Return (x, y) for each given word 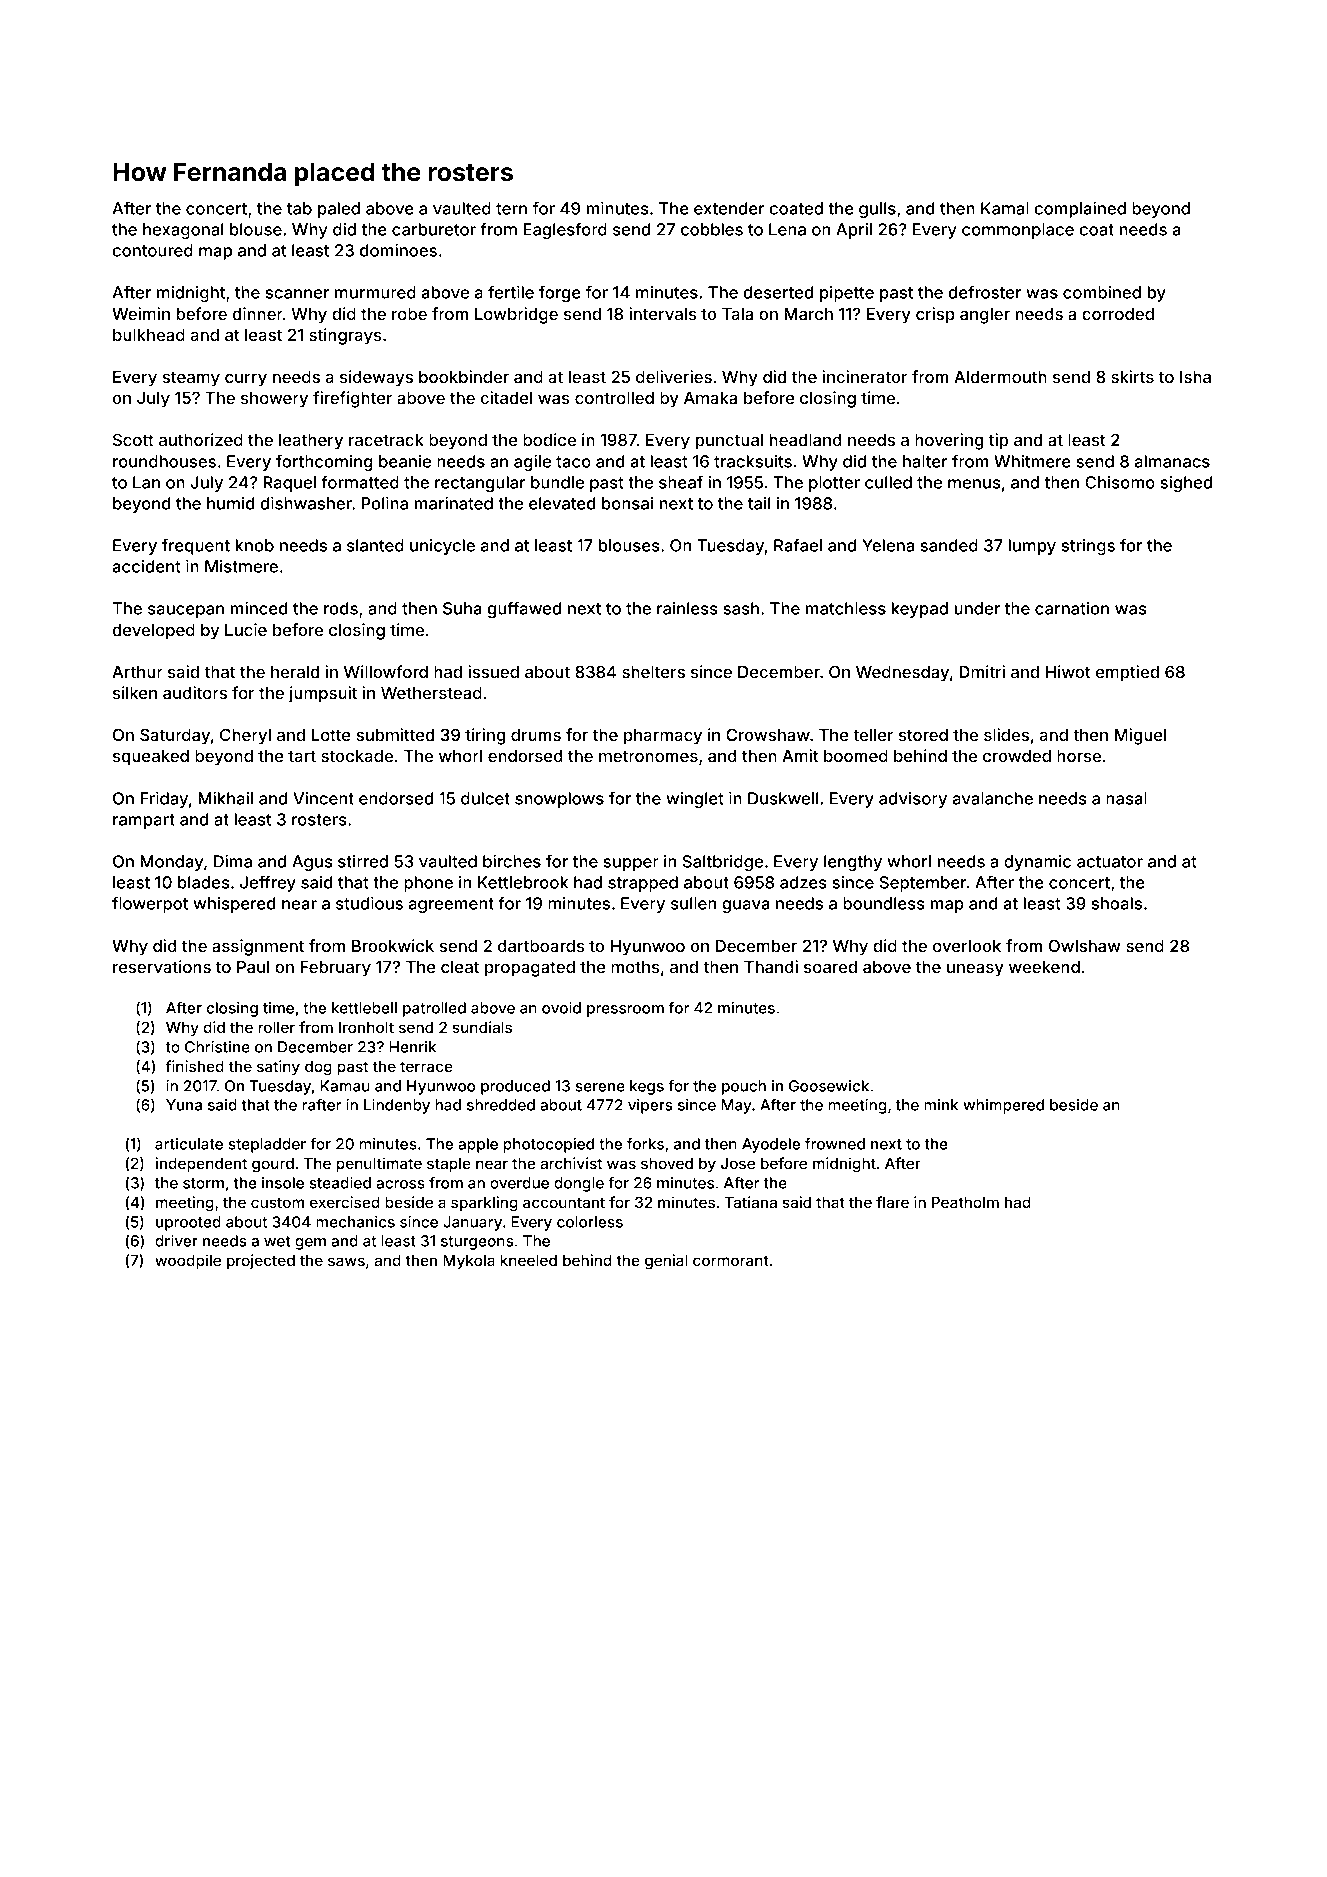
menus (974, 484)
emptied (1127, 673)
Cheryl (245, 736)
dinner (258, 313)
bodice (549, 439)
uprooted (188, 1223)
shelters (653, 672)
